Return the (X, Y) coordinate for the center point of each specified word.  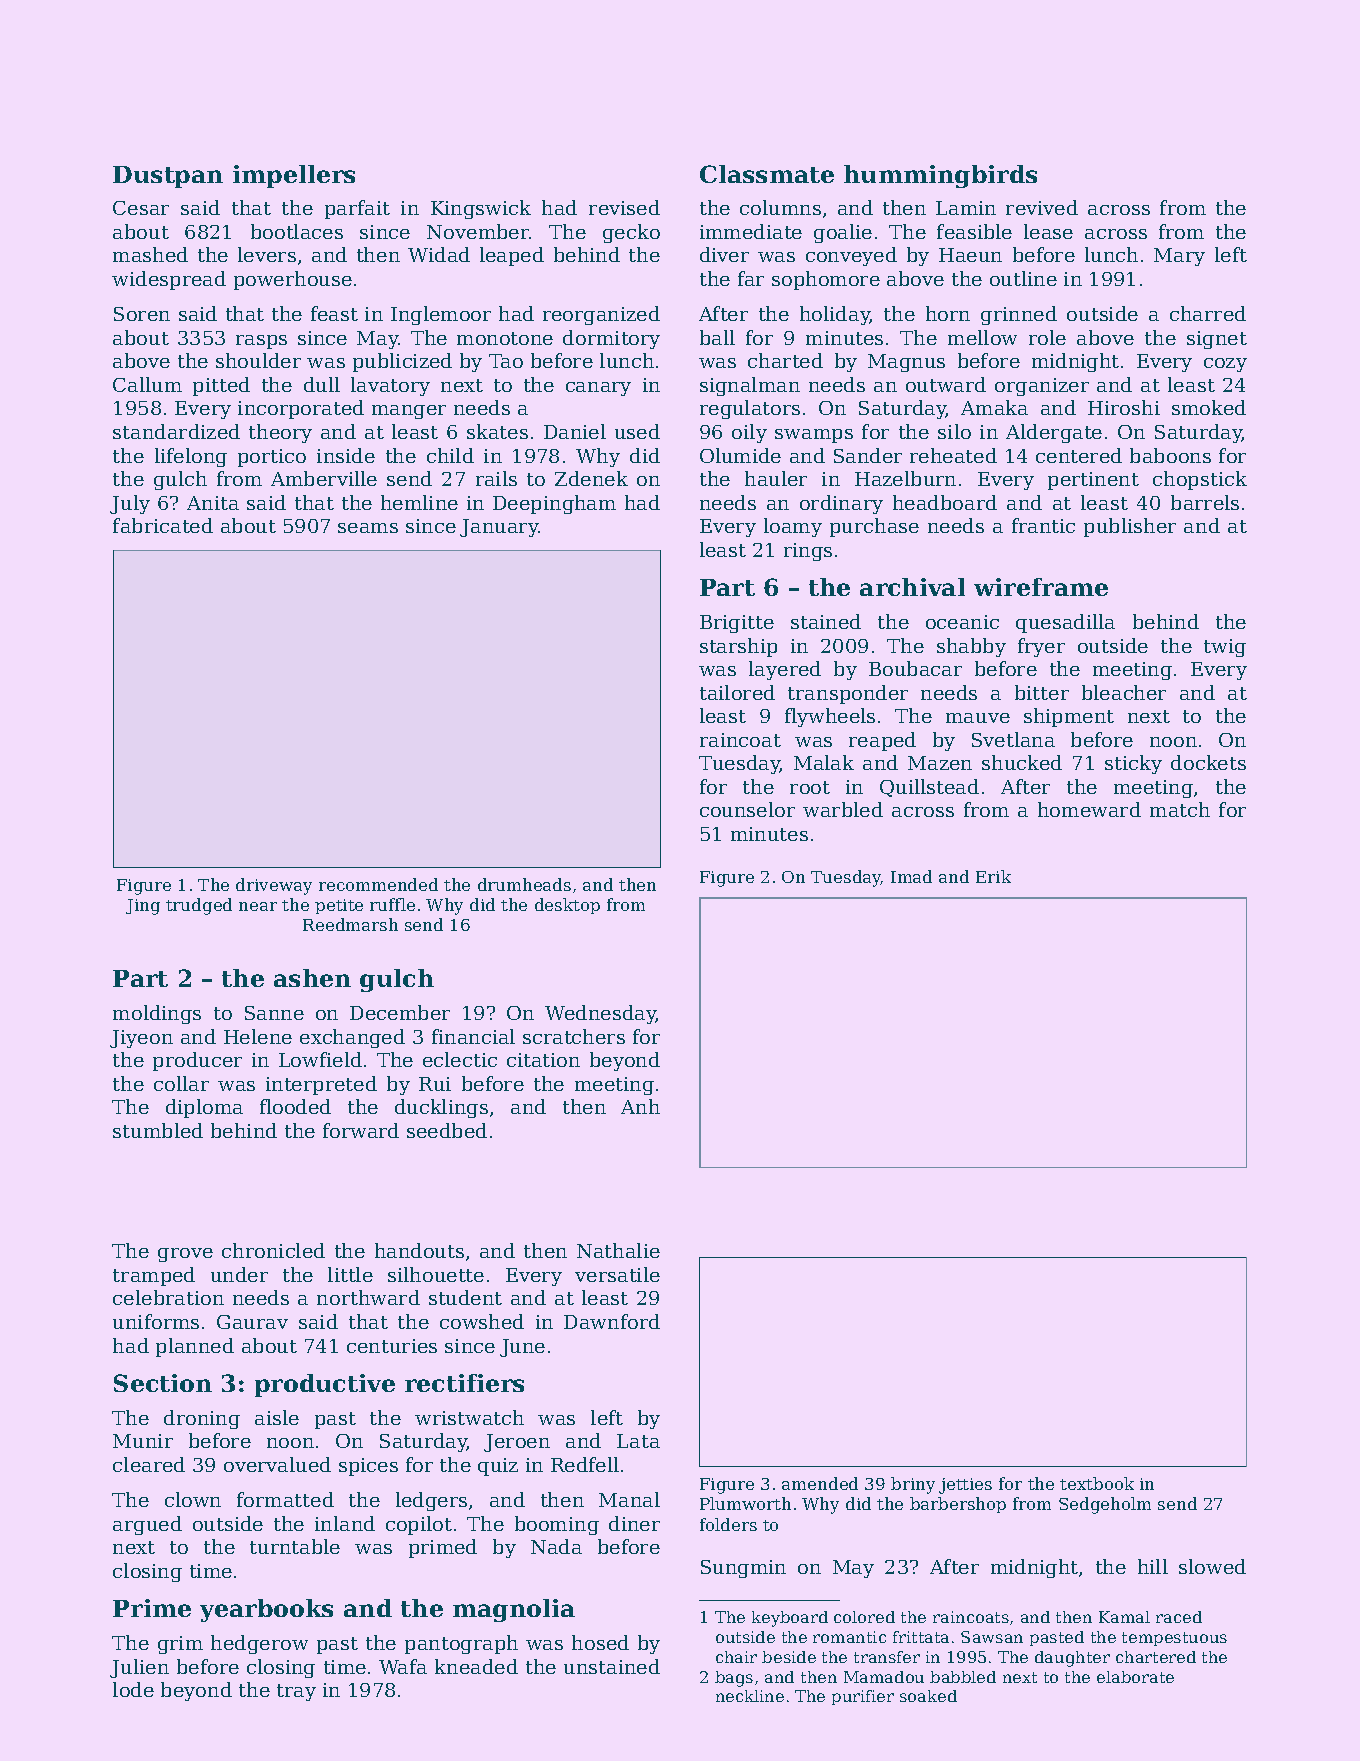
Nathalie (618, 1250)
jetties (965, 1486)
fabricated (163, 525)
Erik (993, 876)
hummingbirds (940, 176)
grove (185, 1255)
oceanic (962, 622)
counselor (747, 809)
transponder (848, 694)
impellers (294, 176)
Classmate (767, 174)
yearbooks (266, 1610)
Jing (143, 907)
